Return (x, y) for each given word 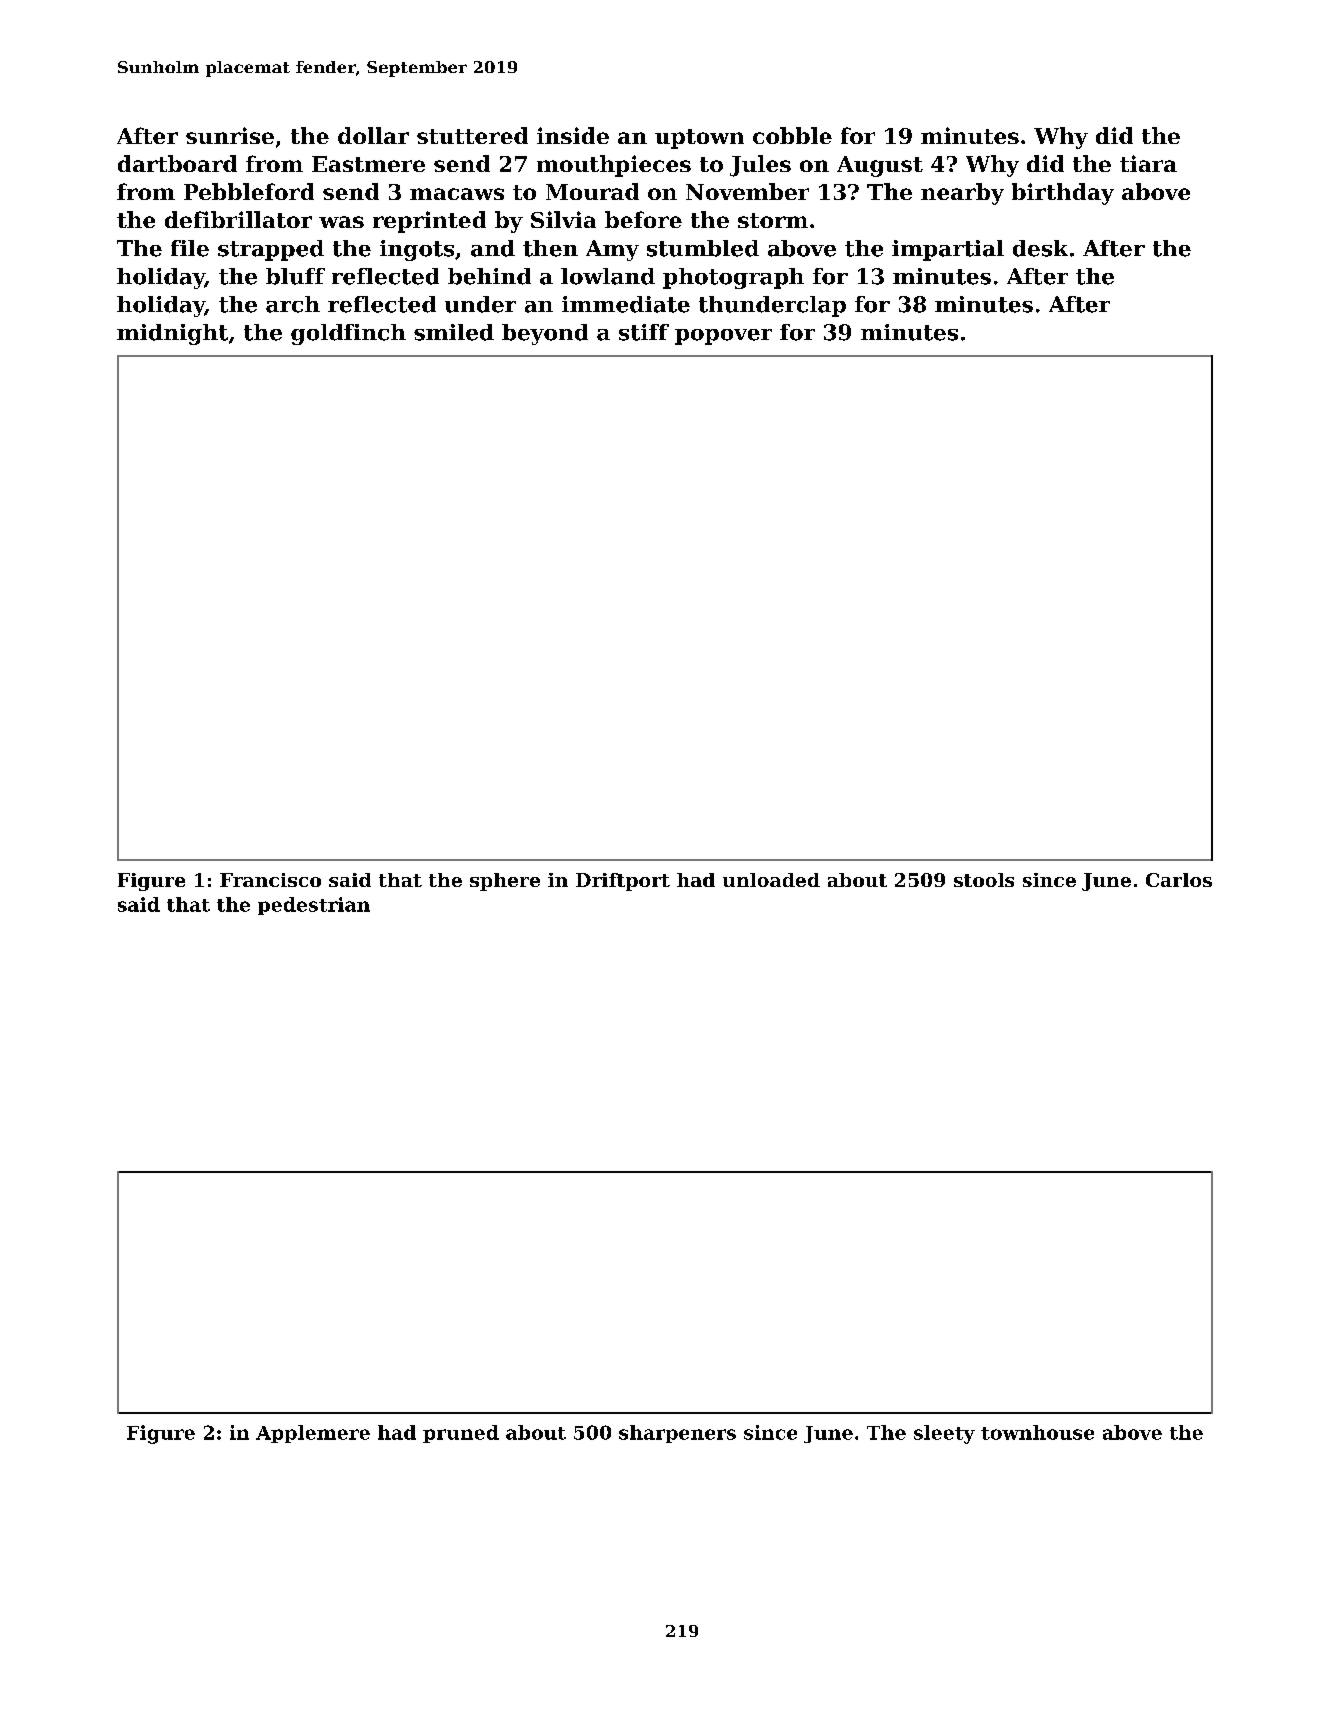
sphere (505, 882)
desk (1040, 248)
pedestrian (314, 906)
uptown (699, 139)
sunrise (230, 135)
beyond (545, 334)
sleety (944, 1434)
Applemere (313, 1434)
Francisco (270, 880)
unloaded (771, 880)
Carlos (1179, 880)
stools (984, 880)
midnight (172, 334)
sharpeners (677, 1434)
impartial (948, 250)
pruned (461, 1434)
